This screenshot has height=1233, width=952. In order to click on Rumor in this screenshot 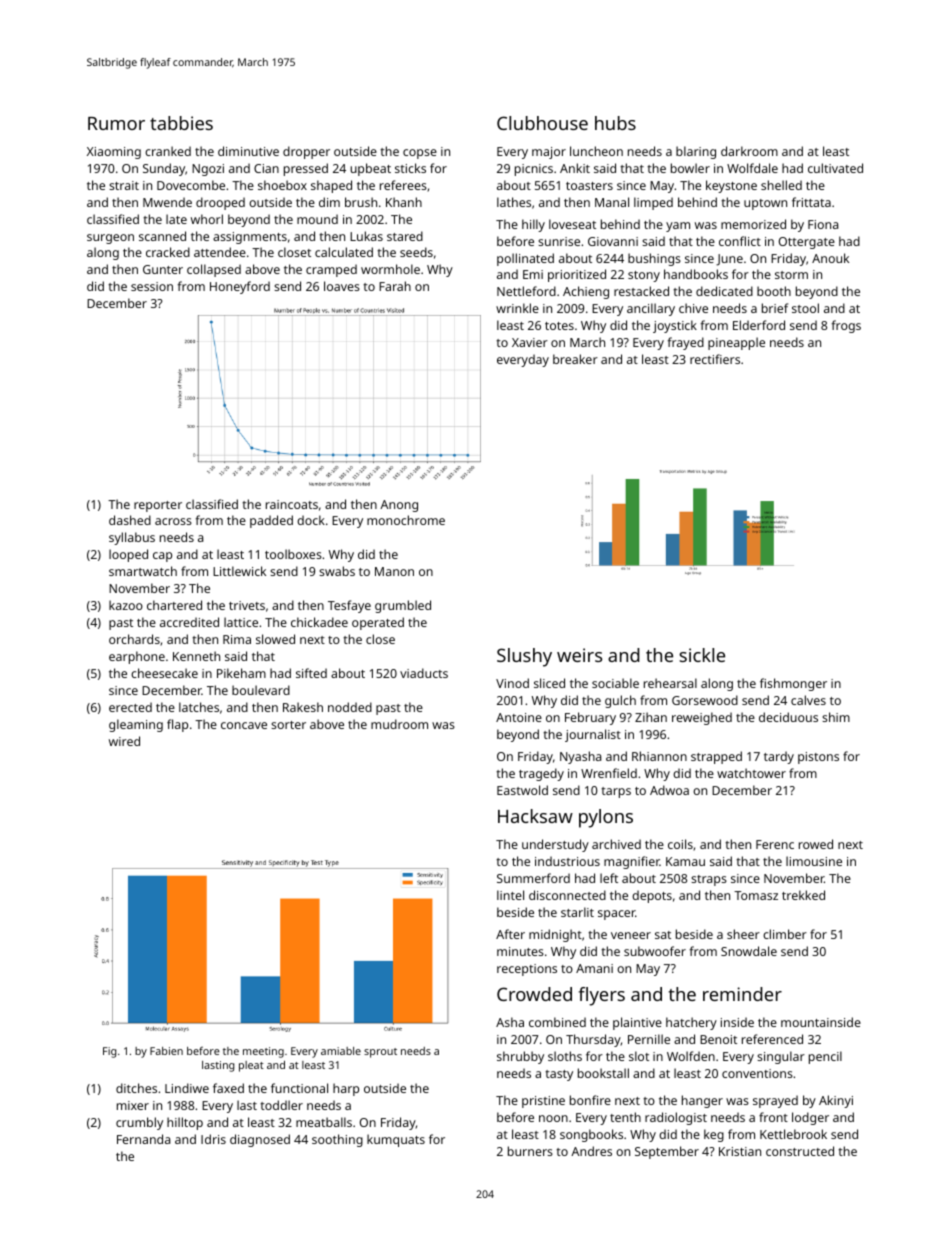, I will do `click(116, 123)`.
